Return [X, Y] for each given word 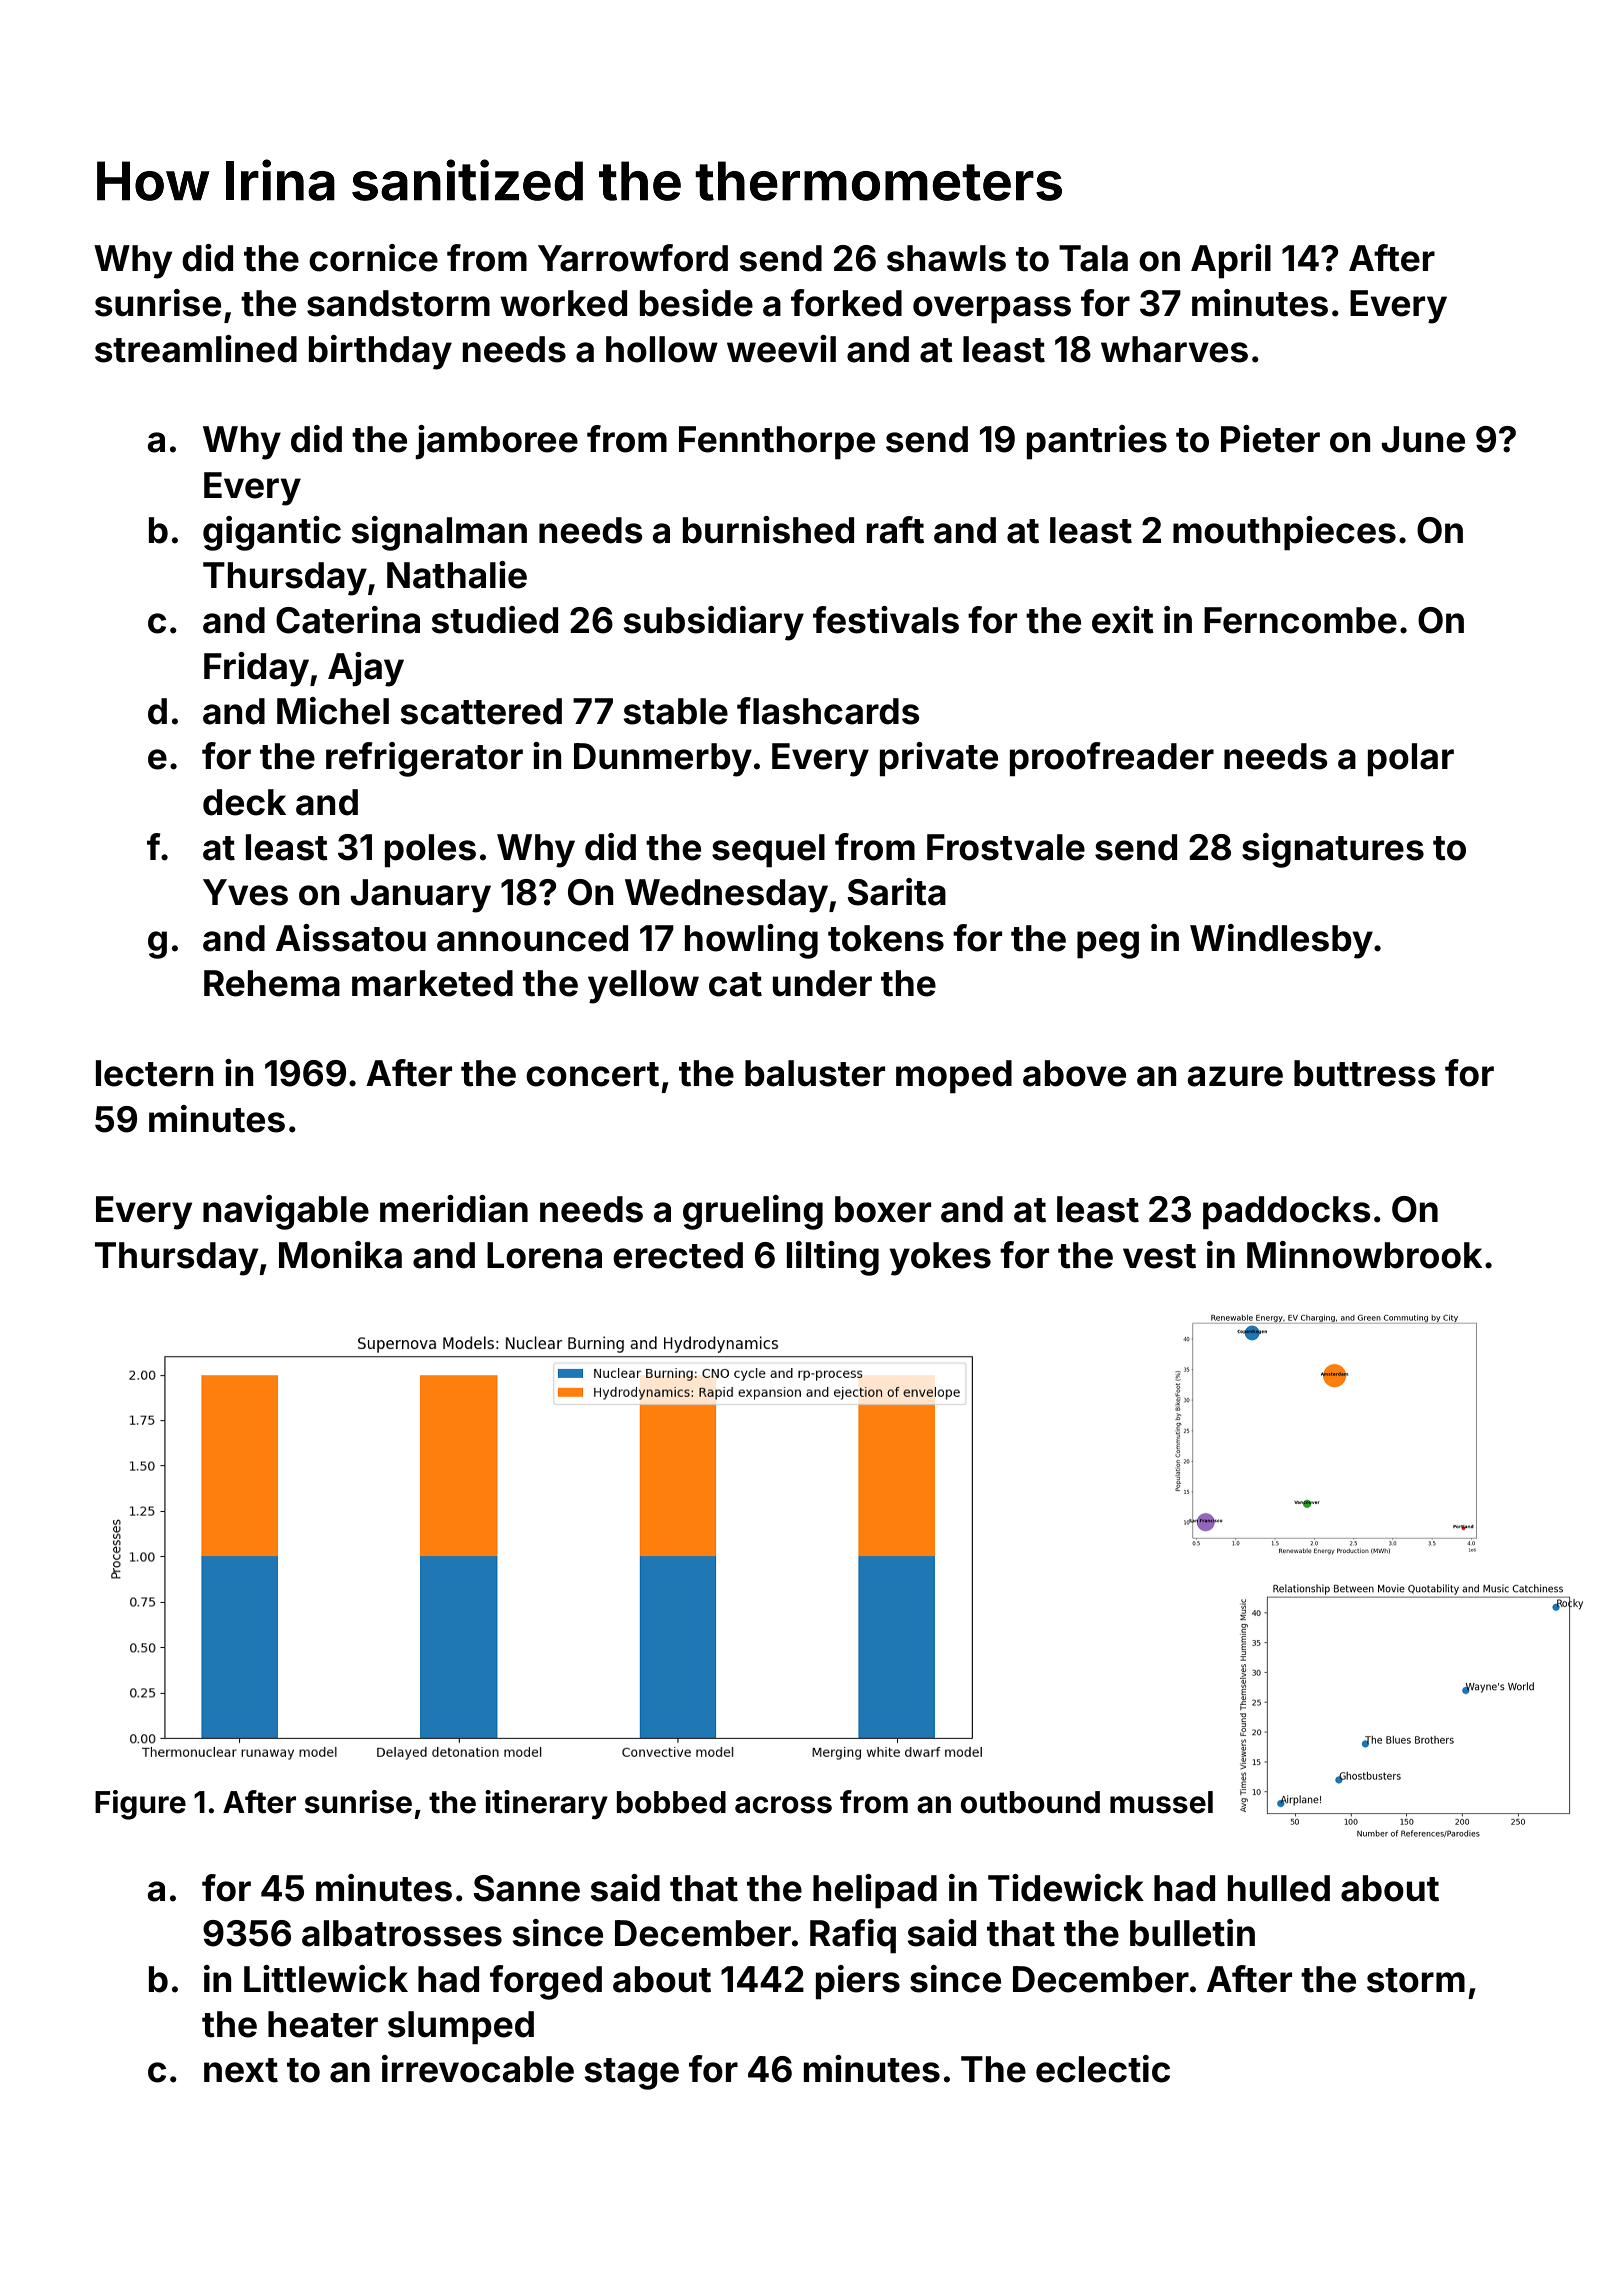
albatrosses [402, 1933]
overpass [992, 310]
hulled [1279, 1888]
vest [1159, 1256]
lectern [154, 1073]
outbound [1030, 1802]
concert [592, 1074]
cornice [373, 258]
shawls [946, 258]
